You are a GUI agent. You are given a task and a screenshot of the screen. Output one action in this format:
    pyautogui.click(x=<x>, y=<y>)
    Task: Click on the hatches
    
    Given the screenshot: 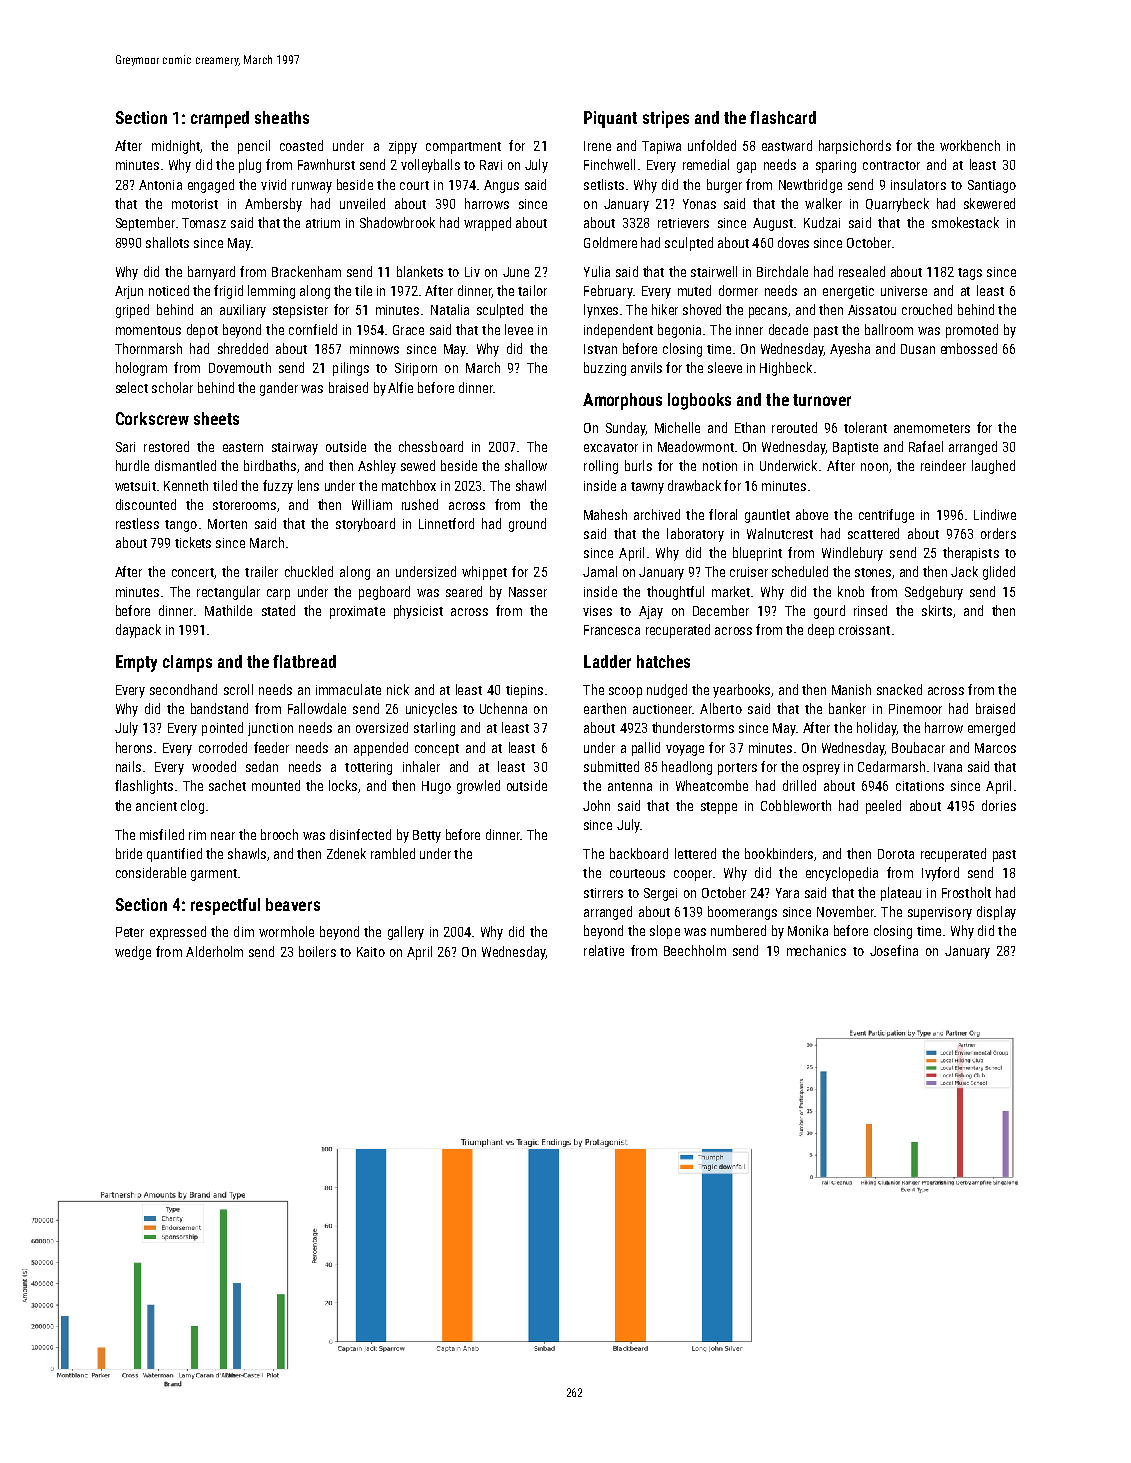 What is the action you would take?
    pyautogui.click(x=663, y=661)
